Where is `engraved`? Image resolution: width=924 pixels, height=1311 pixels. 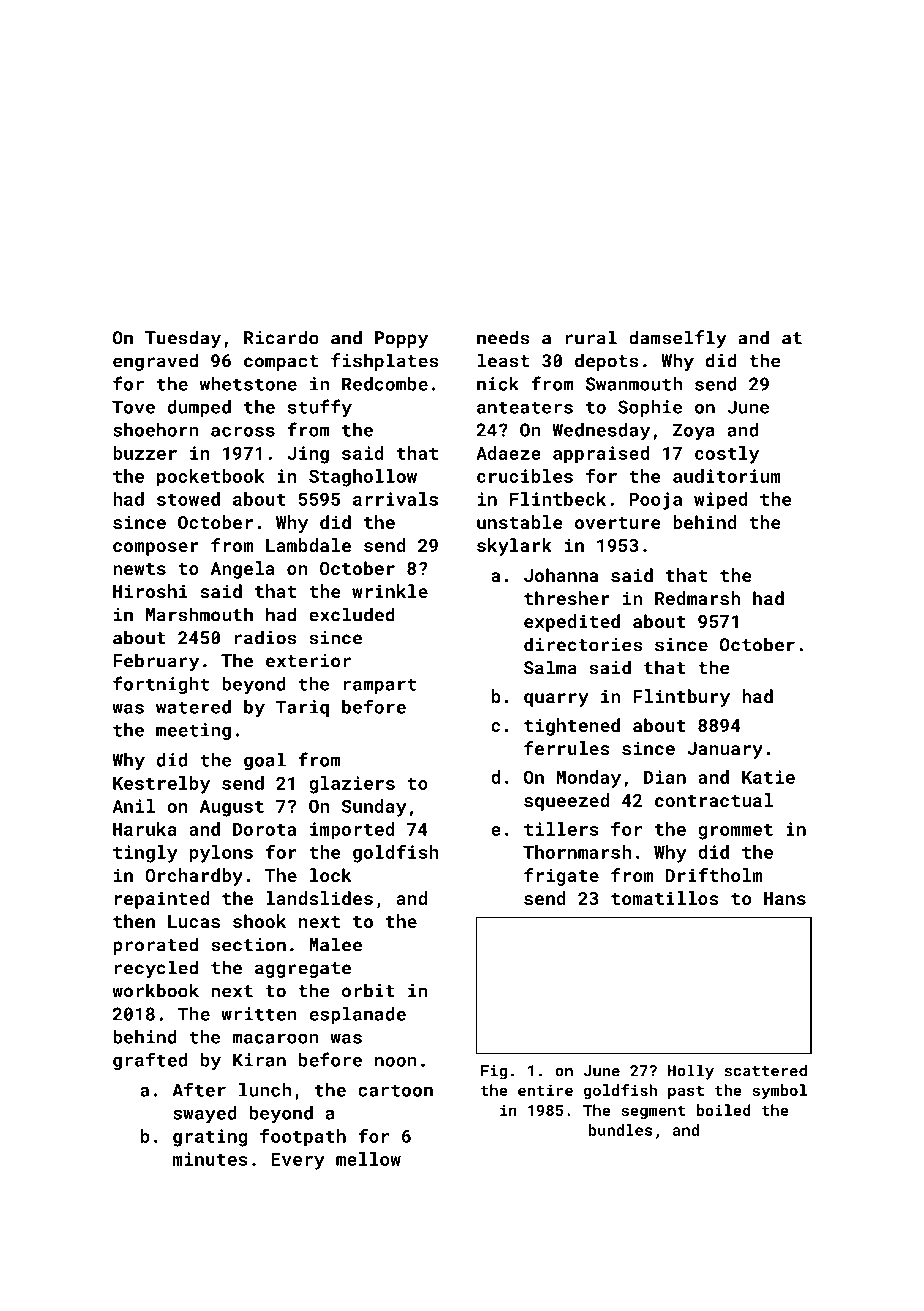 engraved is located at coordinates (155, 362).
